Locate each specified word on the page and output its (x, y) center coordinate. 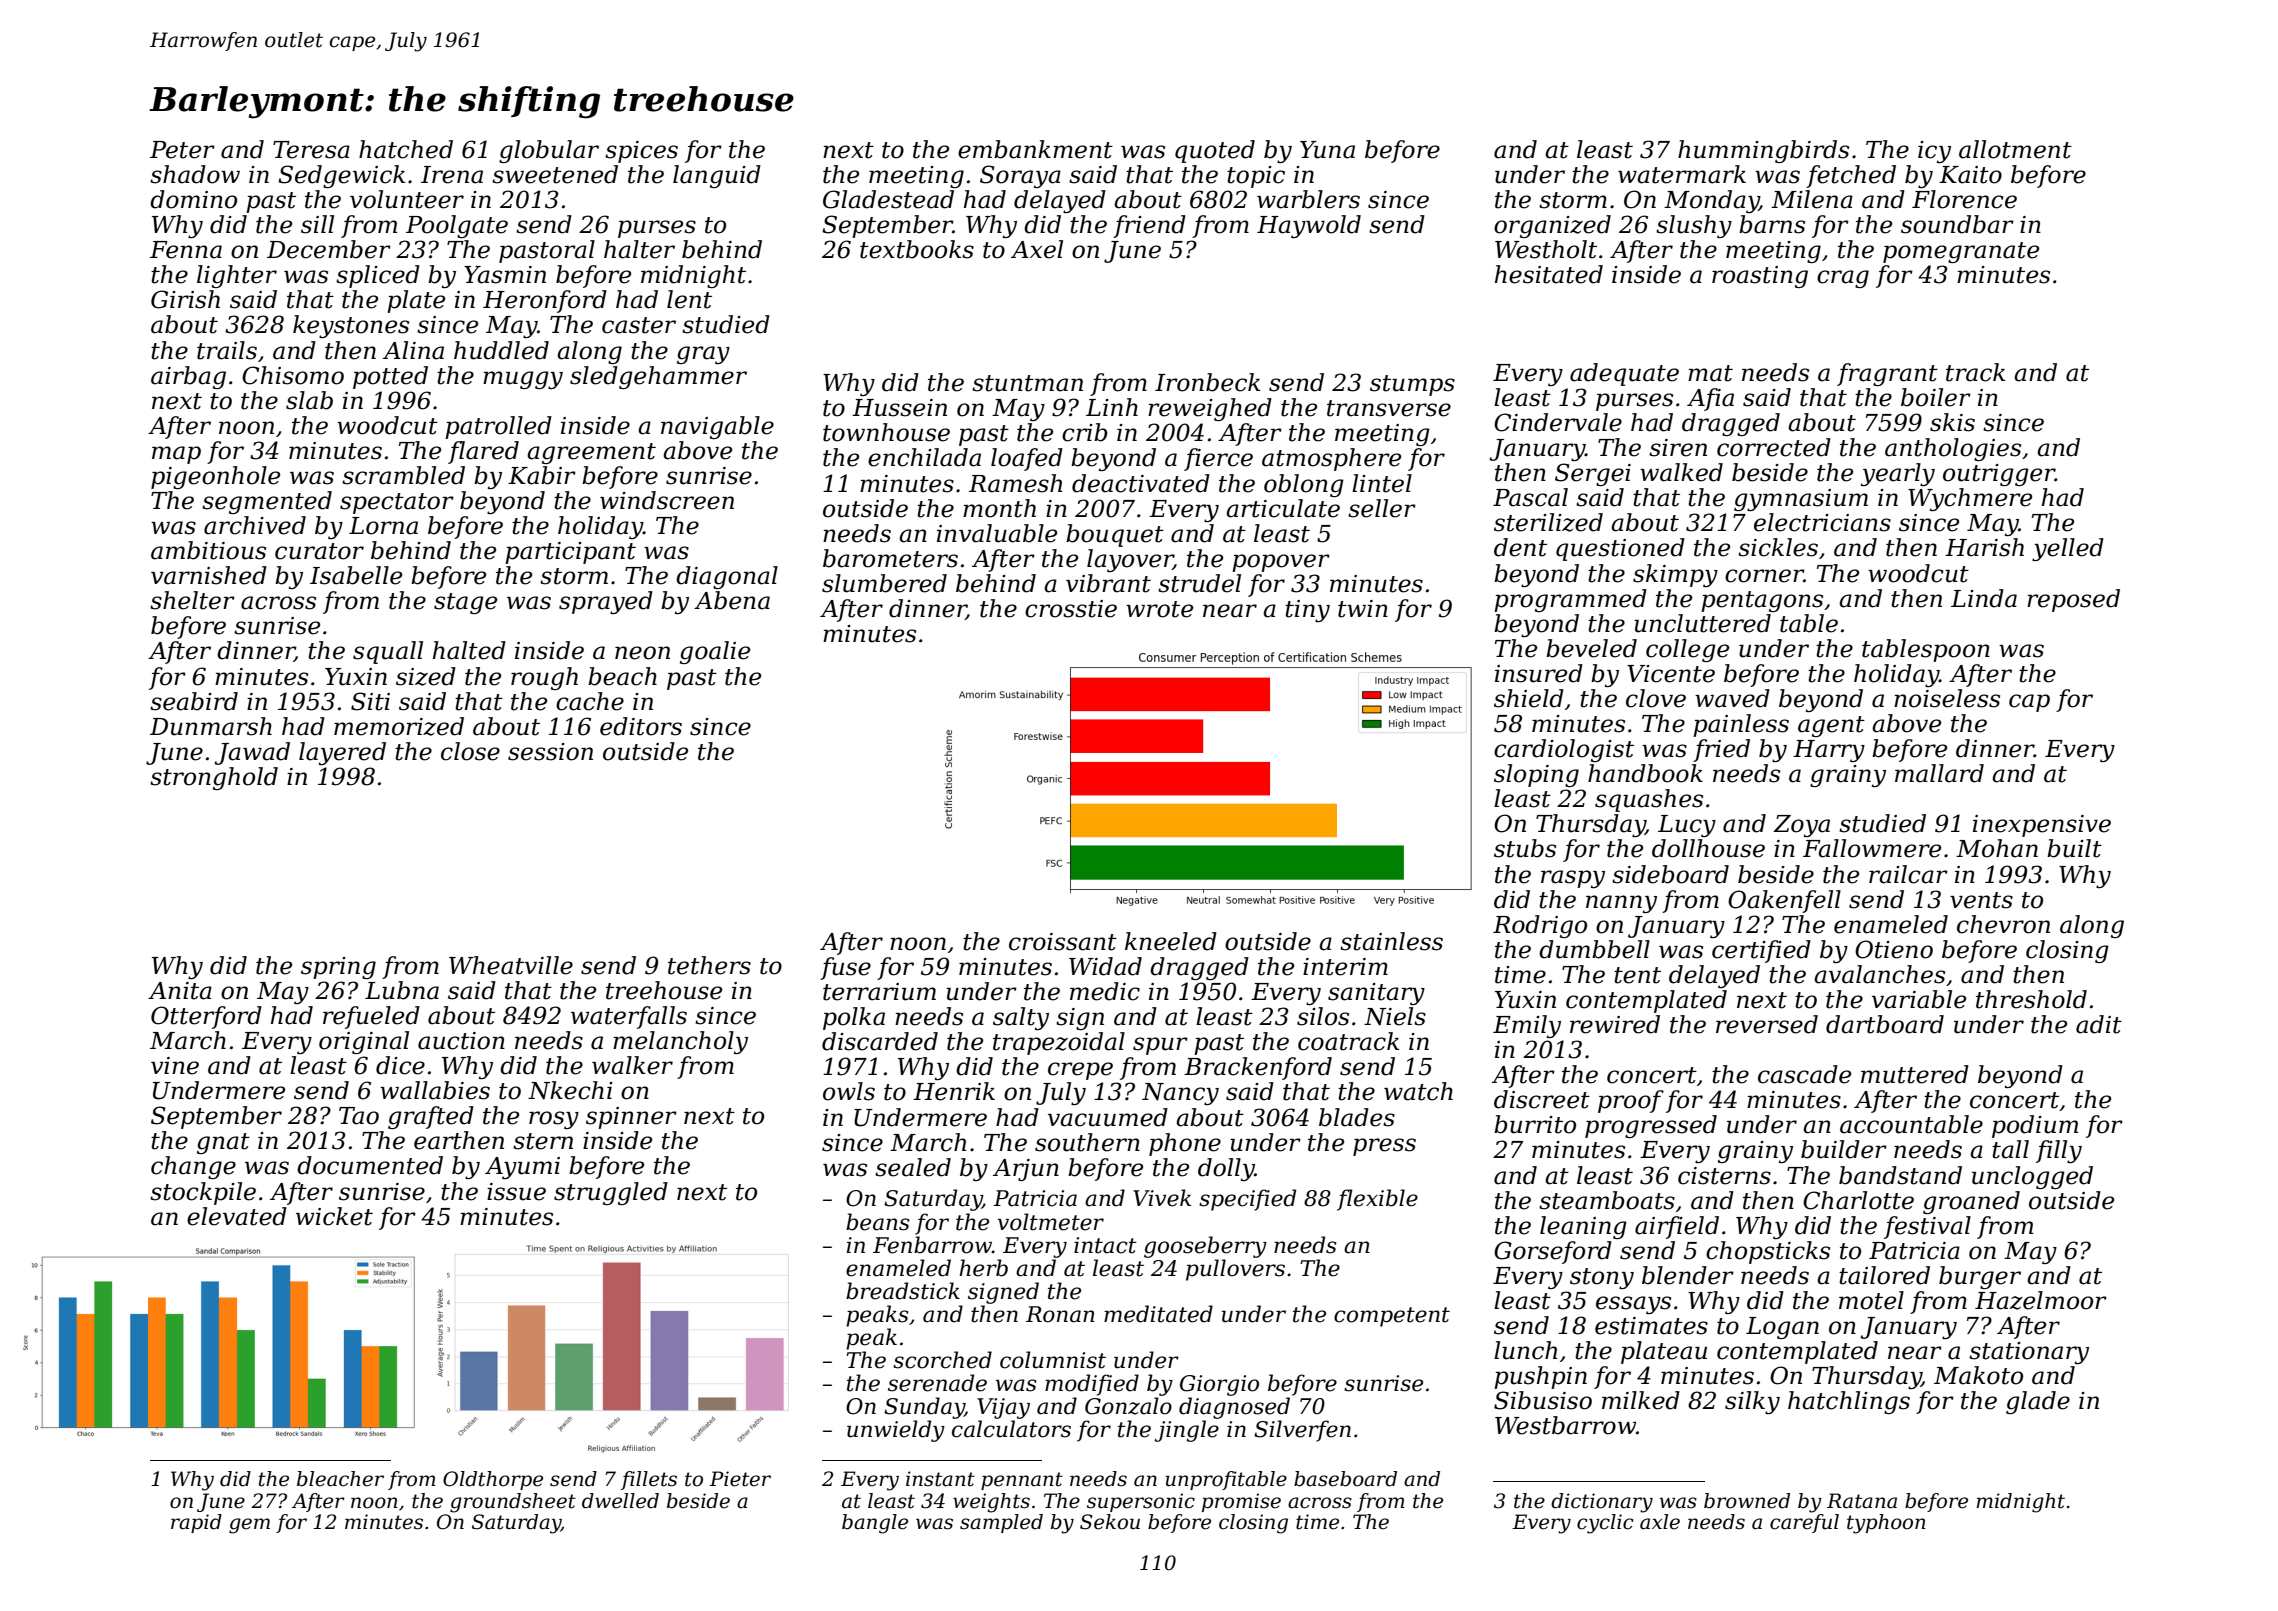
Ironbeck (1207, 382)
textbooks (917, 249)
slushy (1694, 226)
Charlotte (1858, 1200)
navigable (717, 427)
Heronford (545, 301)
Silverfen (1302, 1431)
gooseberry (1205, 1247)
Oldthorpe (493, 1480)
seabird (194, 701)
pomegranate (1961, 252)
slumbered (884, 583)
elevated (237, 1216)
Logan (1782, 1328)
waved (1732, 698)
